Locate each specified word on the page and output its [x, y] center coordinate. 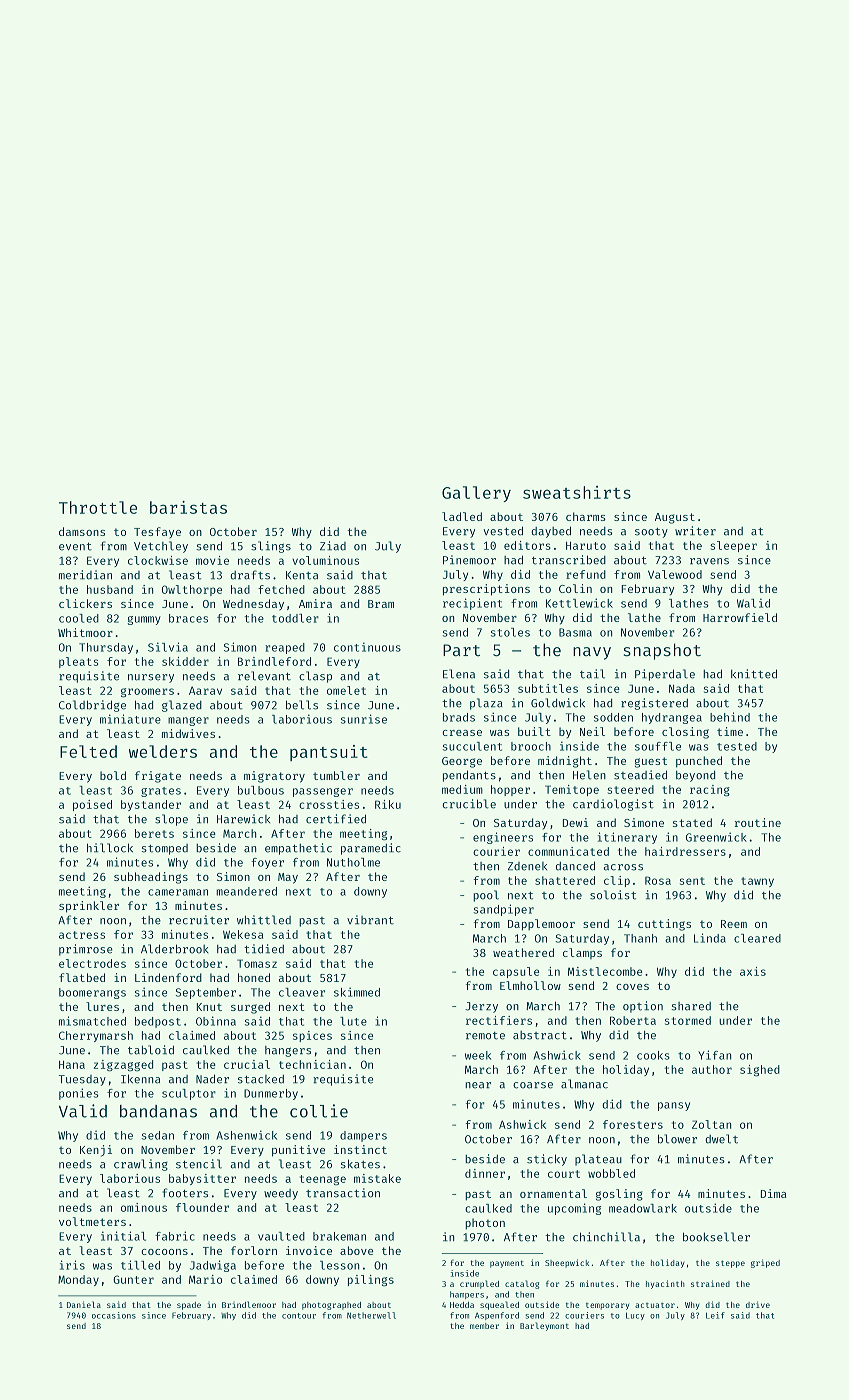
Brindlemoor [249, 1304]
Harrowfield [740, 617]
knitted [754, 674]
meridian [85, 575]
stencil [199, 1164]
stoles [510, 632]
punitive [298, 1151]
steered [630, 789]
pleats [78, 662]
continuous [367, 647]
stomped [165, 849]
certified [336, 819]
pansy [674, 1106]
